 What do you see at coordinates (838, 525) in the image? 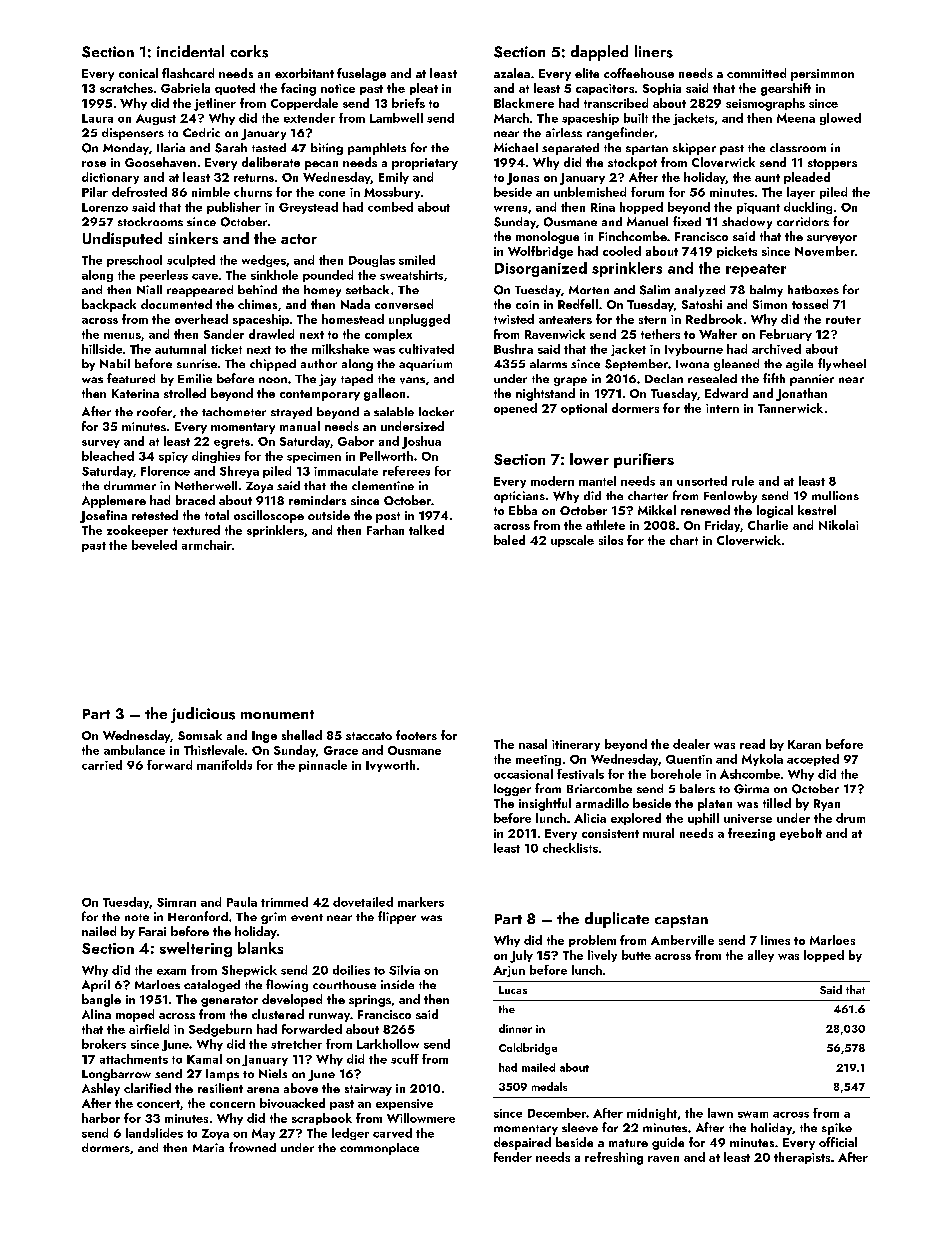
I see `Nikolai` at bounding box center [838, 525].
